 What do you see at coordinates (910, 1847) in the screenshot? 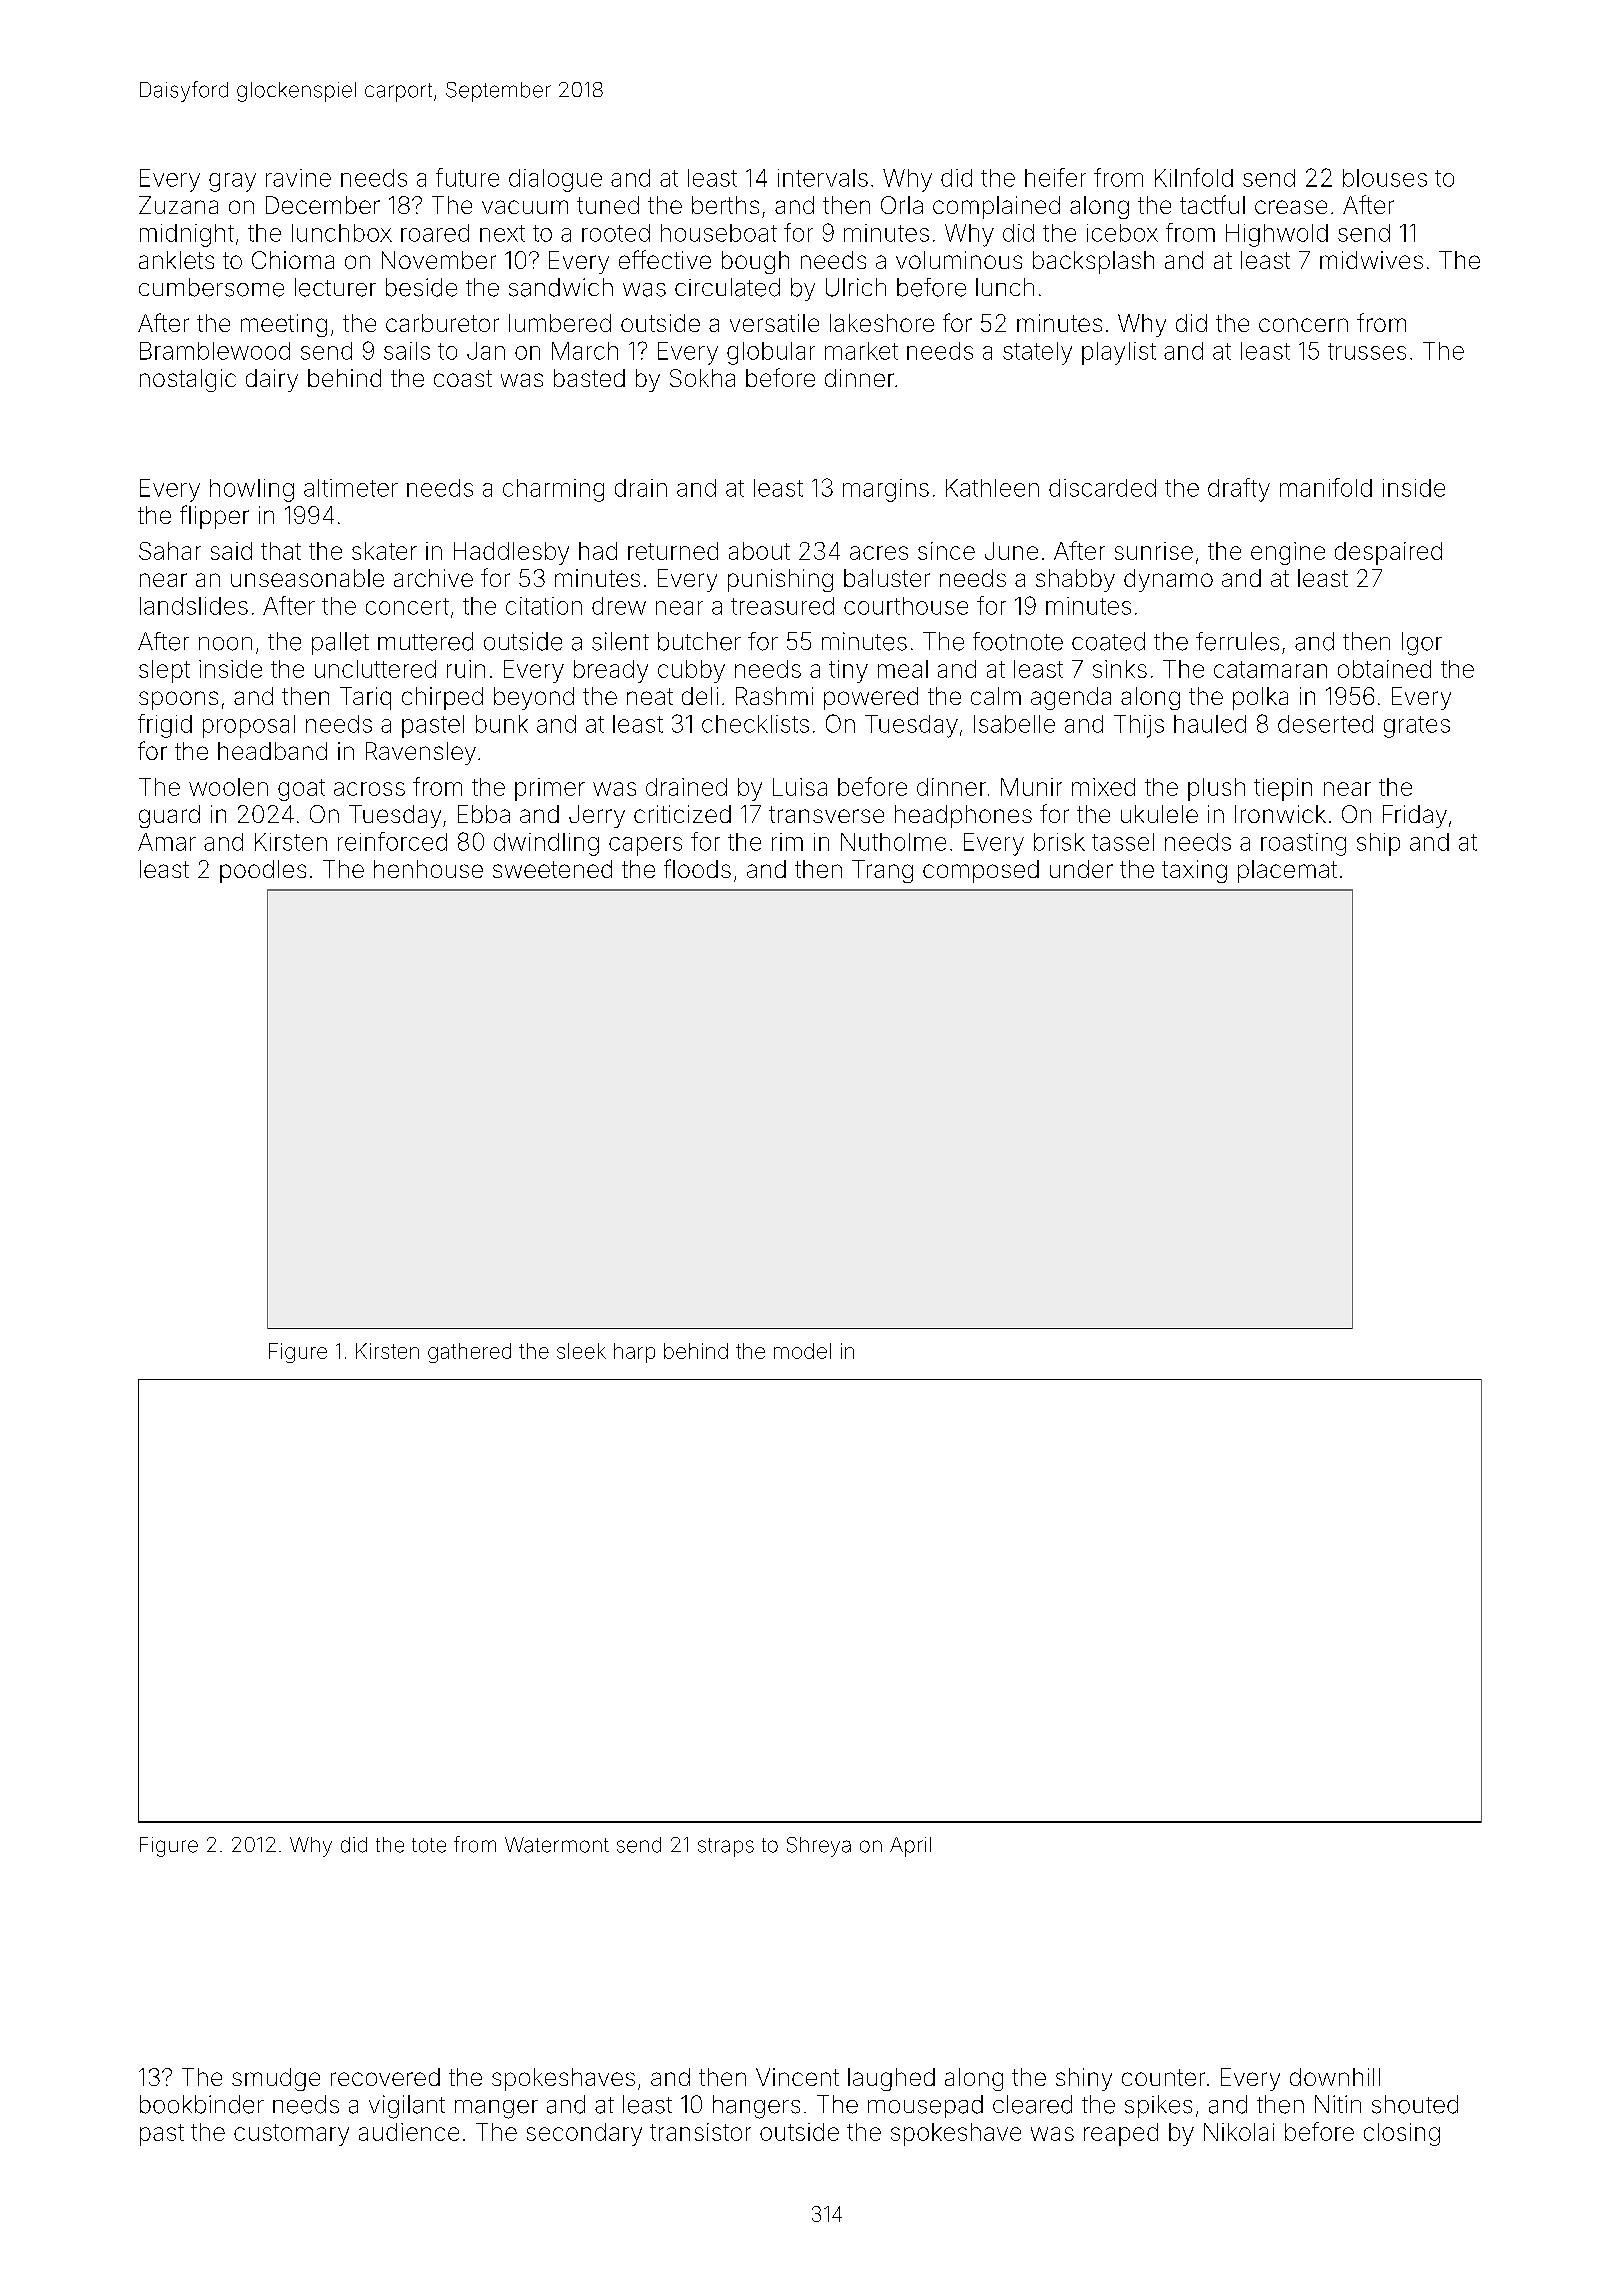
I see `April` at bounding box center [910, 1847].
